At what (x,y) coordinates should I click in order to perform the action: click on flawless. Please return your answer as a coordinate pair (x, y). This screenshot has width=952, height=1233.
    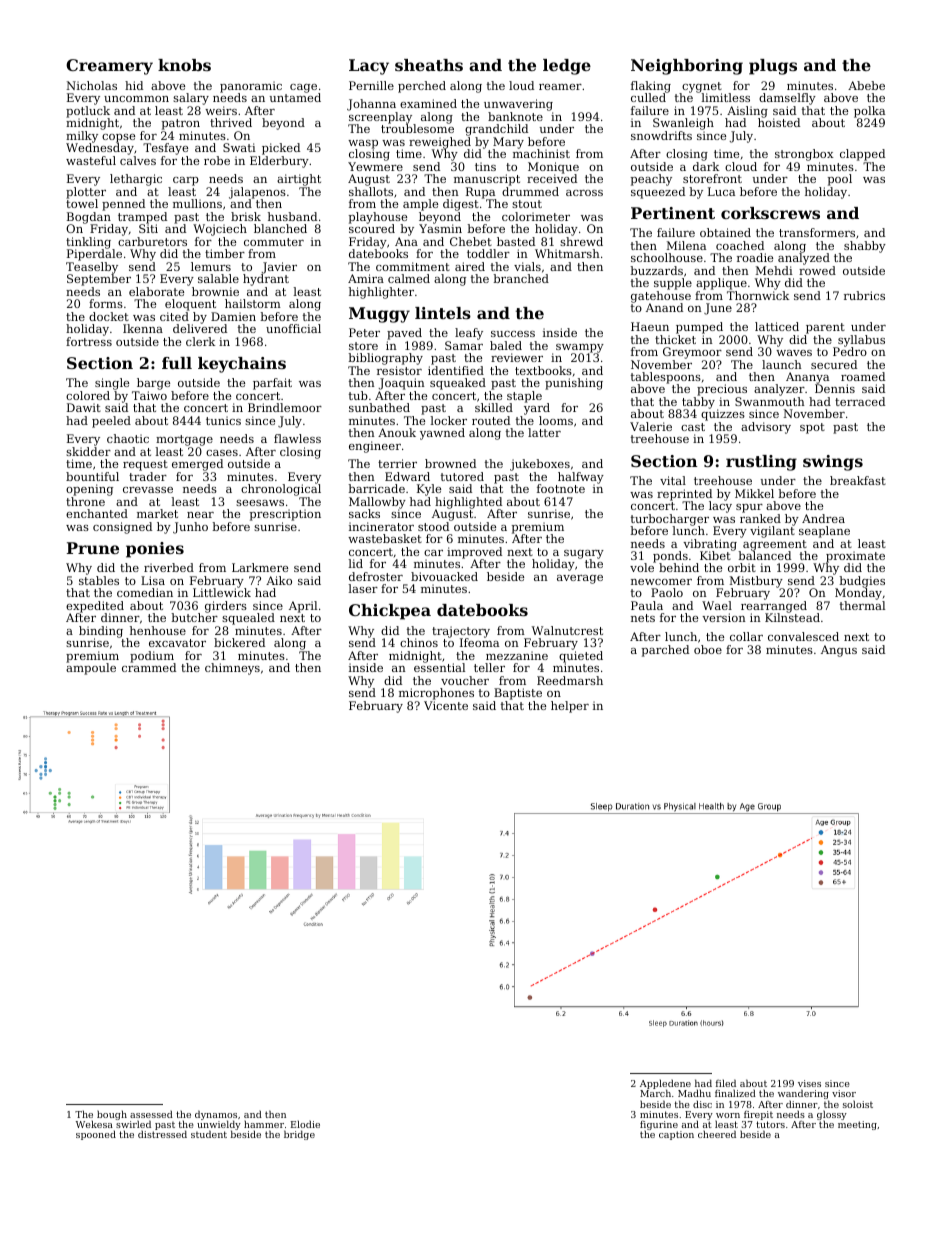
    Looking at the image, I should click on (297, 438).
